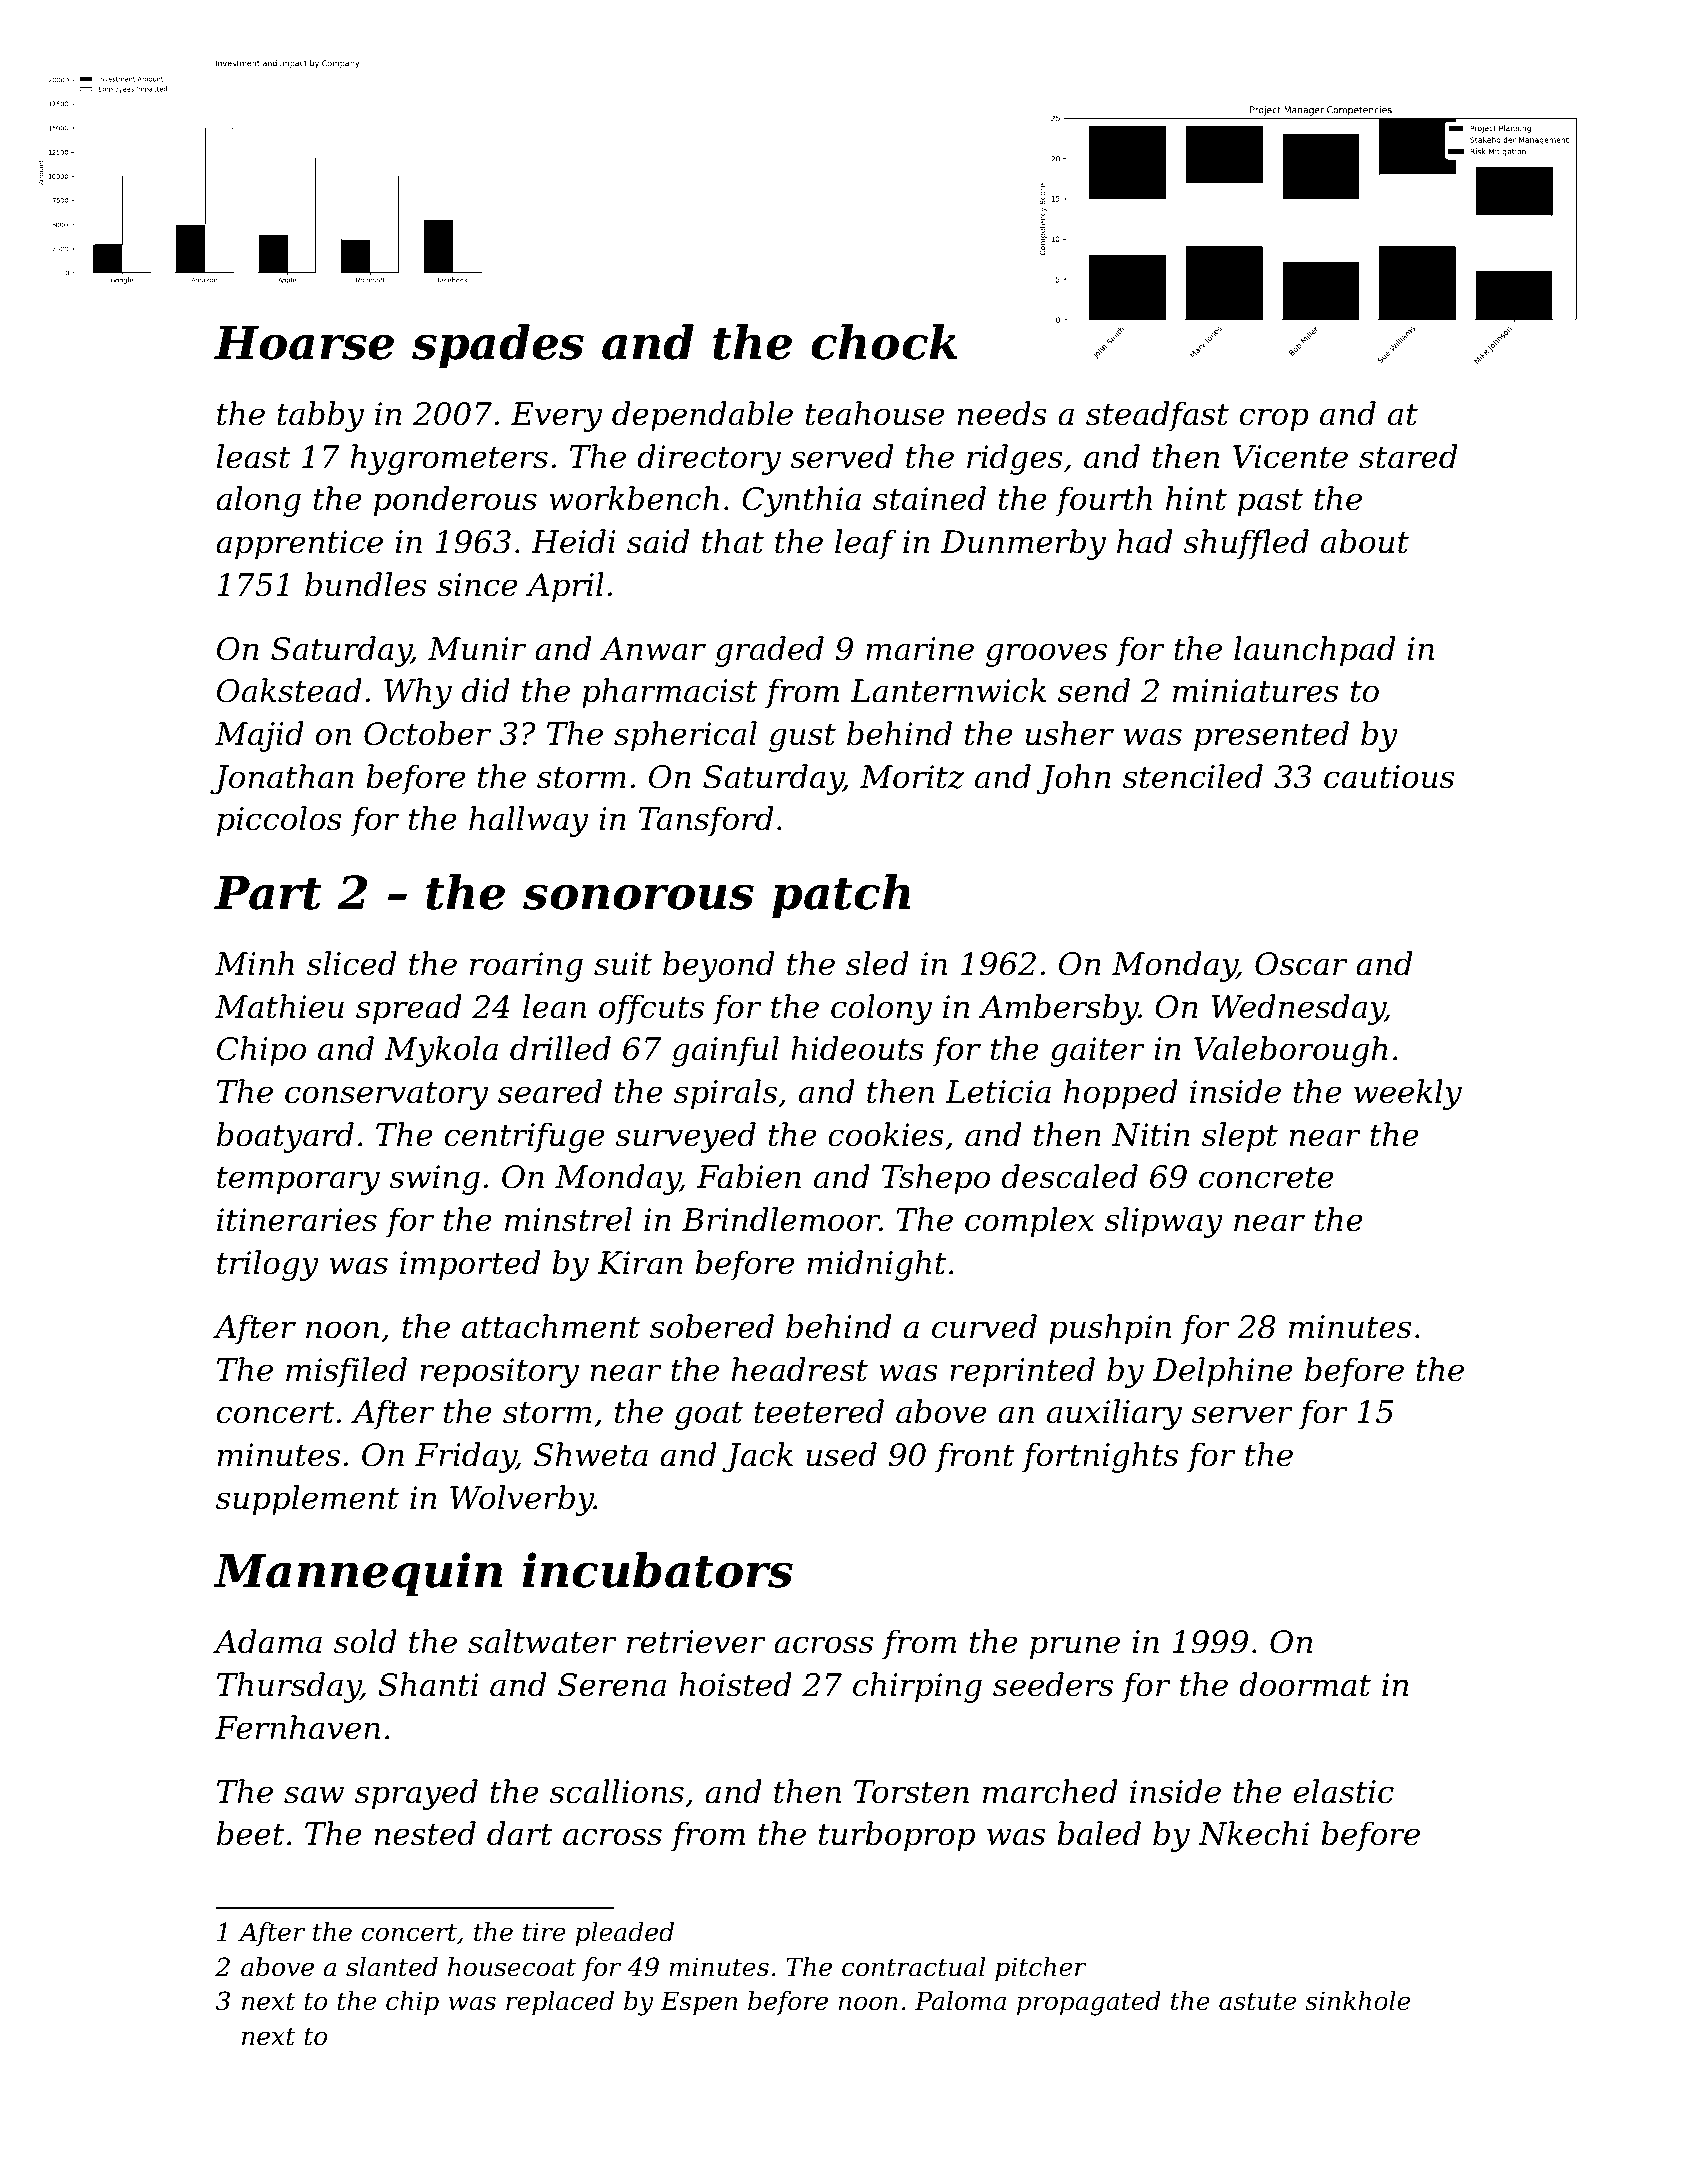 The height and width of the screenshot is (2178, 1683). I want to click on Hoarse, so click(304, 343).
